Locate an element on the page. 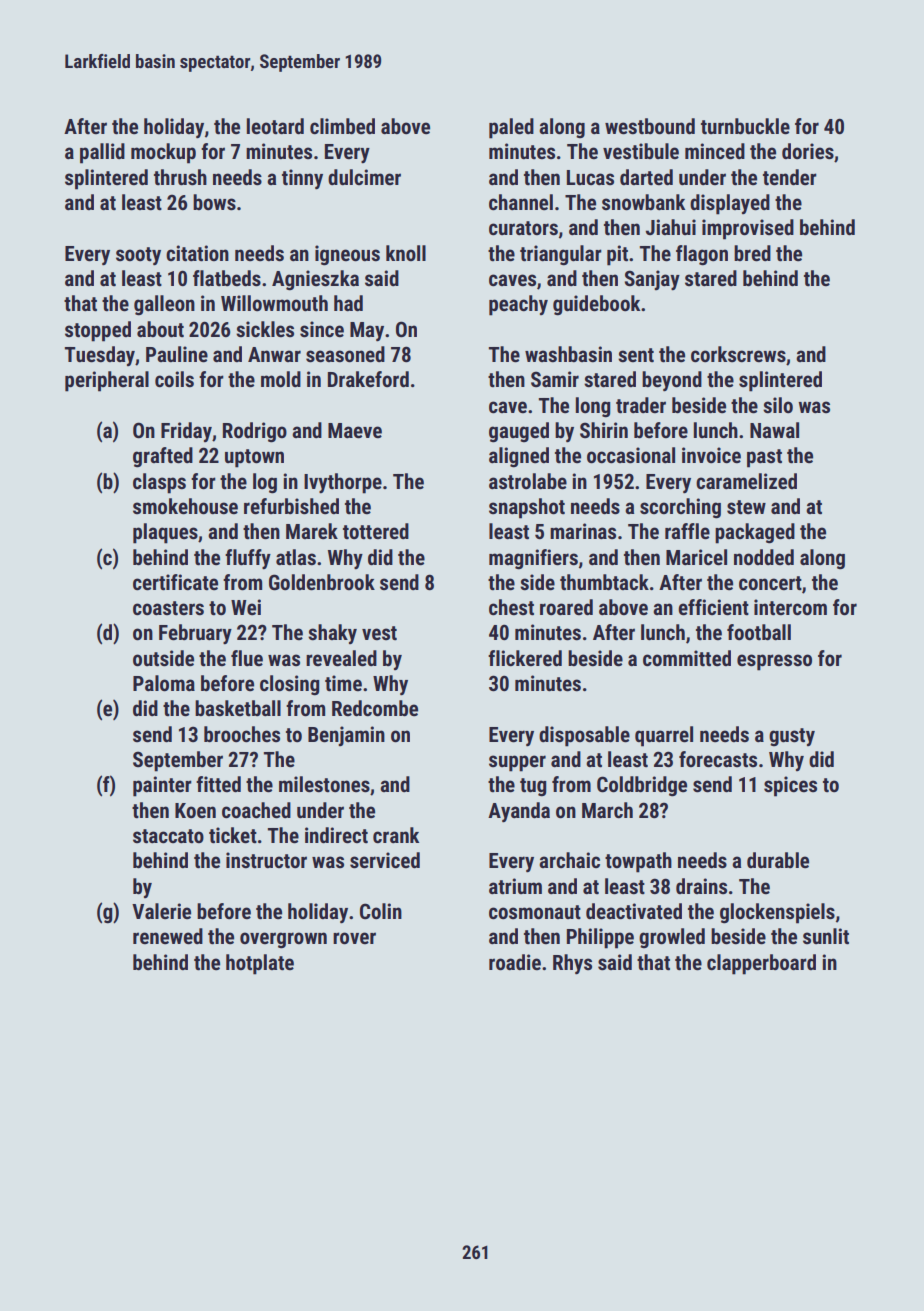 The height and width of the document is (1311, 924). forecasts is located at coordinates (718, 759).
